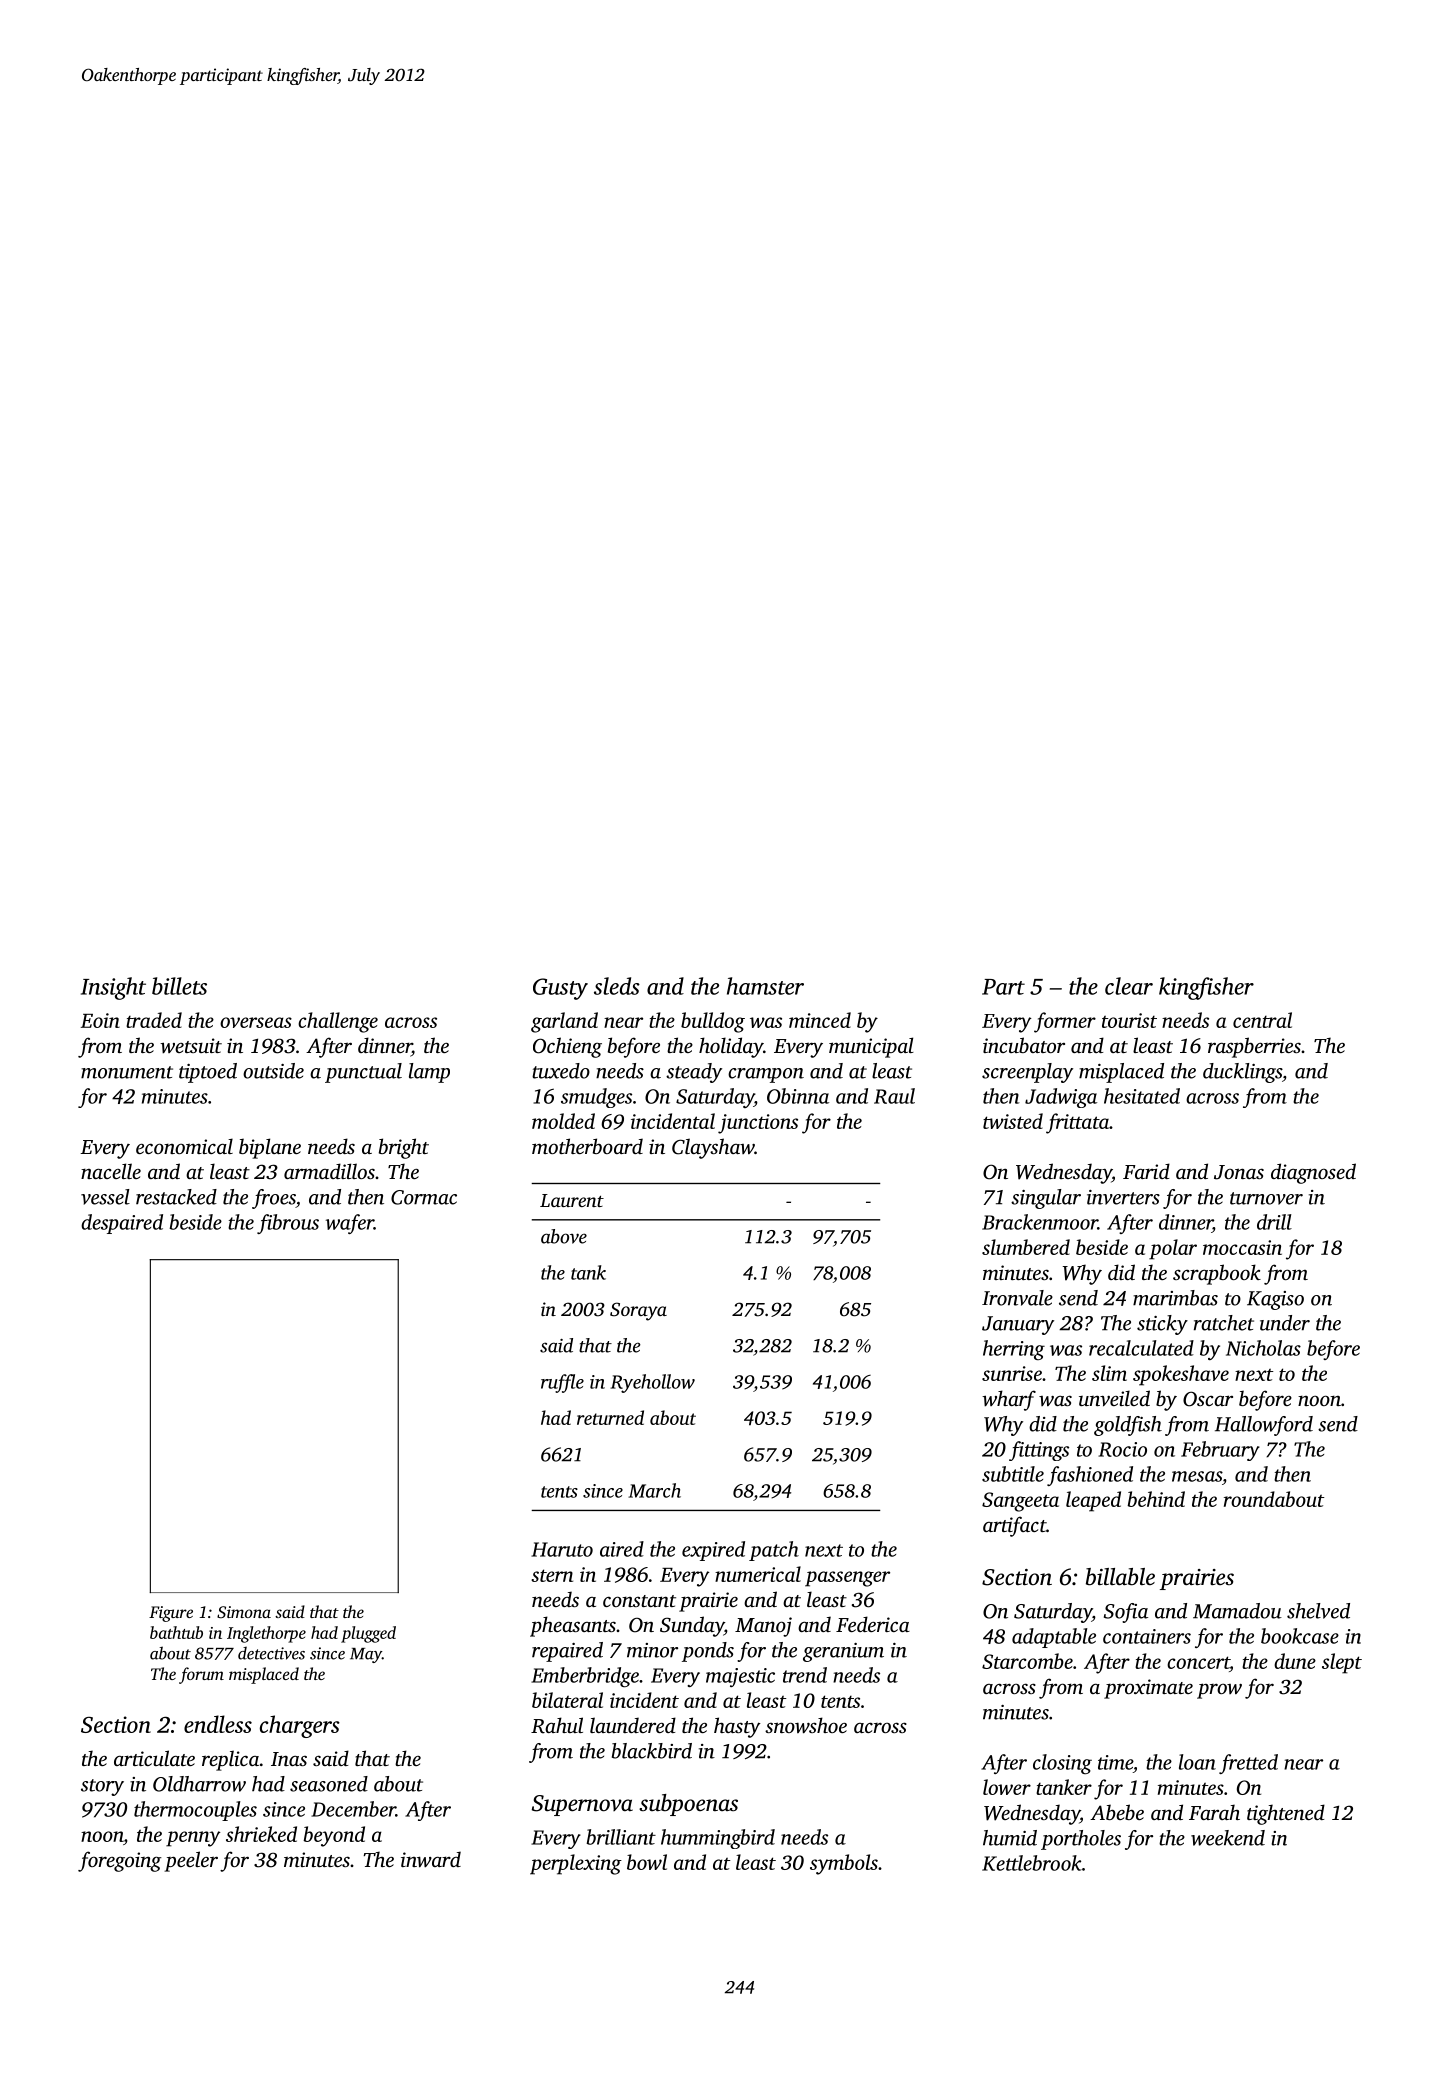  I want to click on peeler, so click(191, 1861).
